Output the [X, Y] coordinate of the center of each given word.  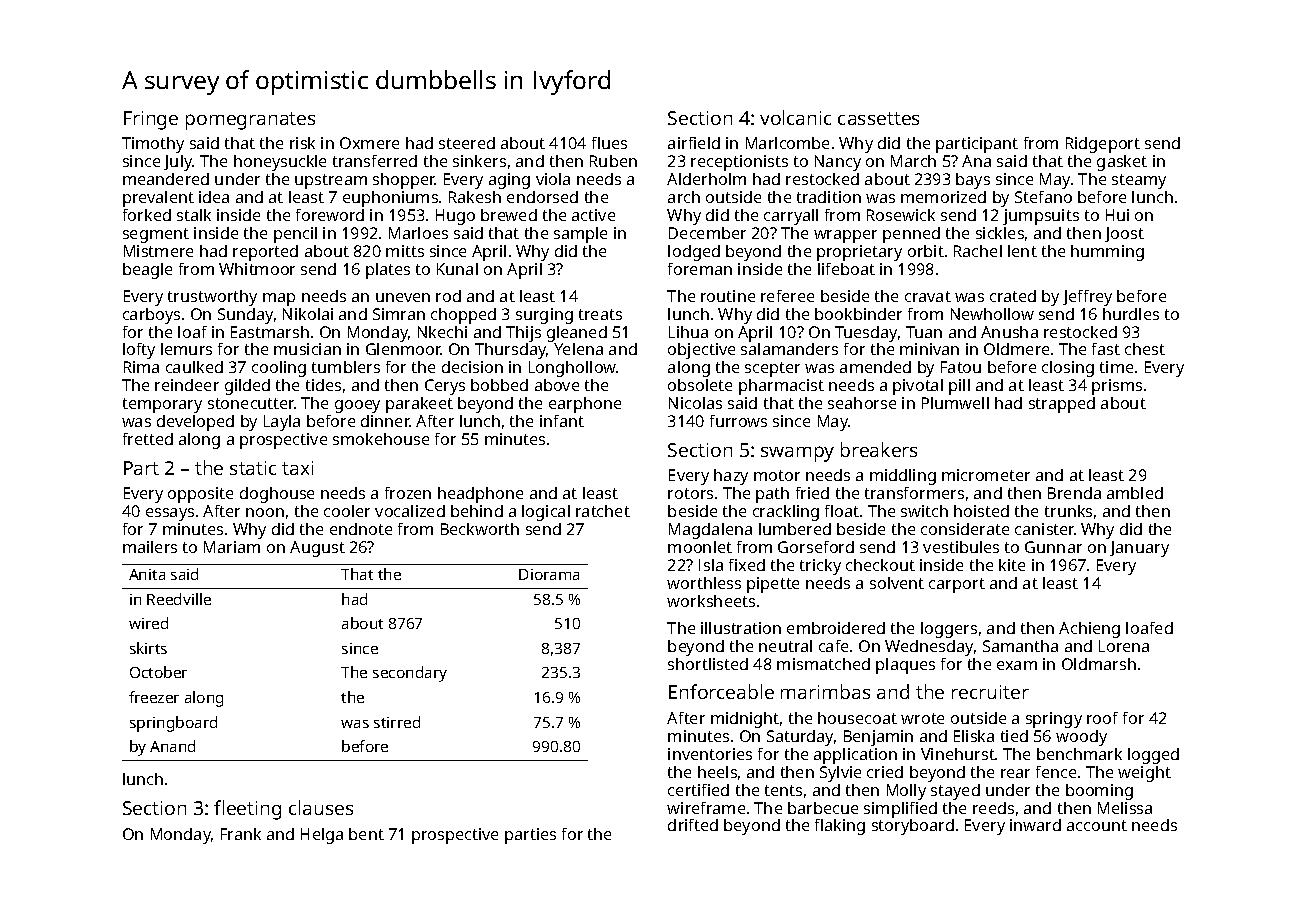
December [707, 233]
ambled [1135, 493]
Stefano [1043, 197]
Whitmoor [257, 269]
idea [214, 197]
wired [148, 623]
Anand [172, 746]
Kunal [457, 269]
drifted [693, 825]
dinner [385, 421]
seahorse [862, 403]
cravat [928, 296]
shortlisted [708, 664]
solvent [897, 583]
